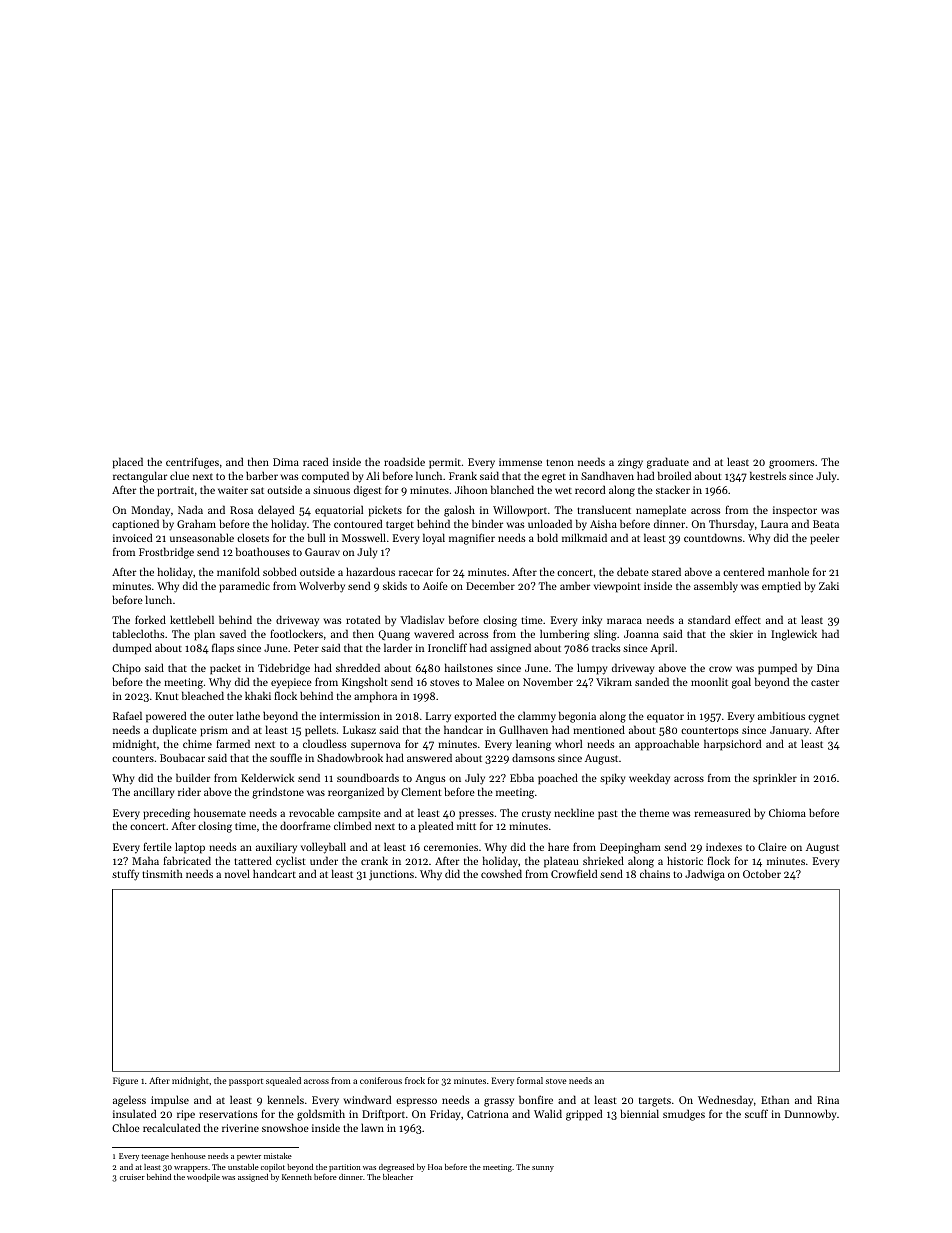  I want to click on centered, so click(743, 571).
